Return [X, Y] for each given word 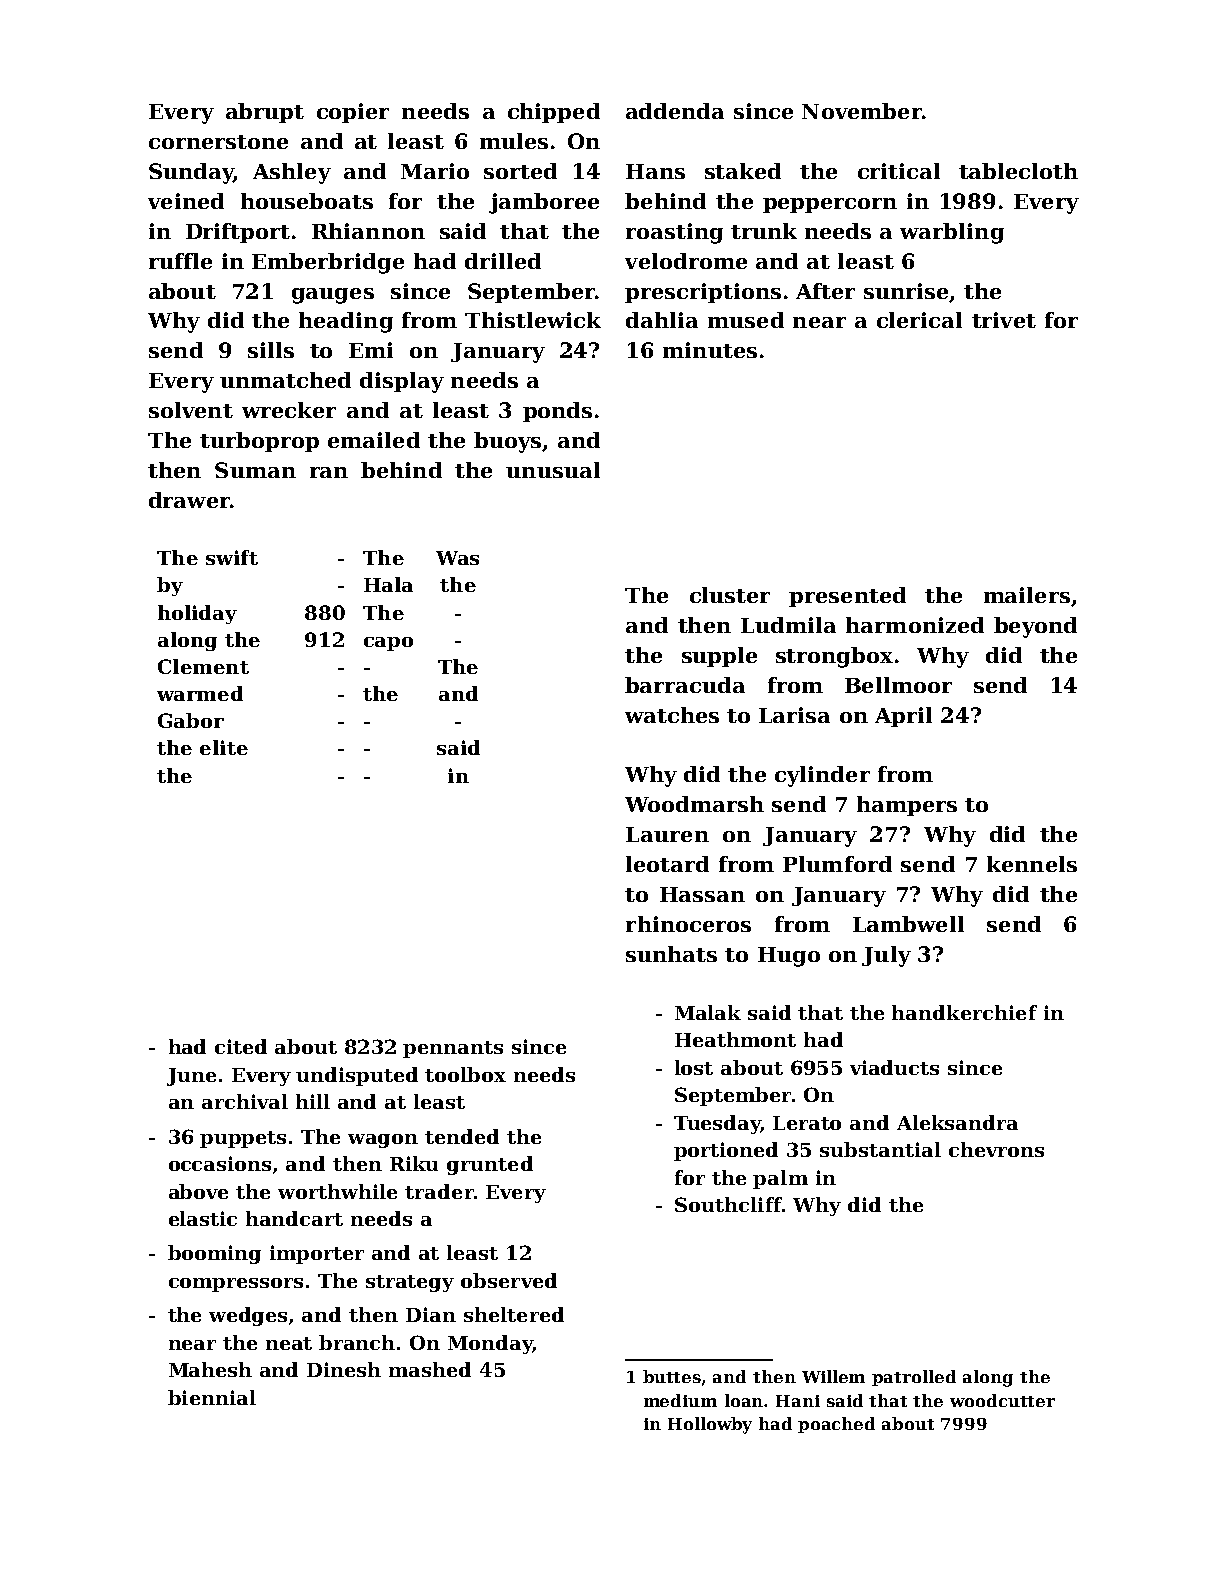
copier [353, 113]
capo [388, 644]
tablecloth [1018, 171]
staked [743, 171]
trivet [1004, 320]
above [198, 1191]
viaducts [894, 1067]
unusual [553, 470]
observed [509, 1280]
